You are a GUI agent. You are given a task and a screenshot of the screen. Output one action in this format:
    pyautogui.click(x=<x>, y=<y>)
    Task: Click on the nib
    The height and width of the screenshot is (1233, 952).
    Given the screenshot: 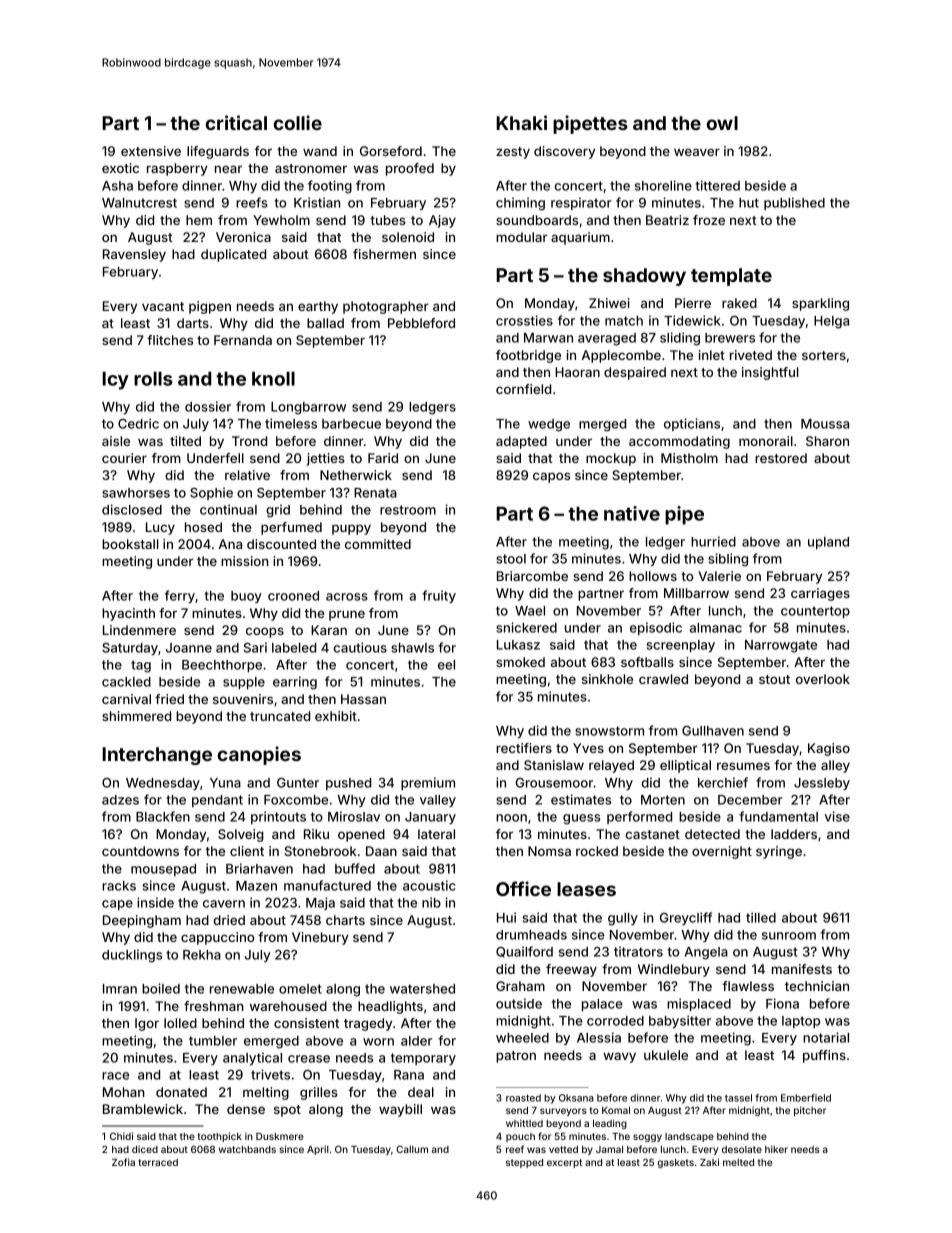 What is the action you would take?
    pyautogui.click(x=431, y=902)
